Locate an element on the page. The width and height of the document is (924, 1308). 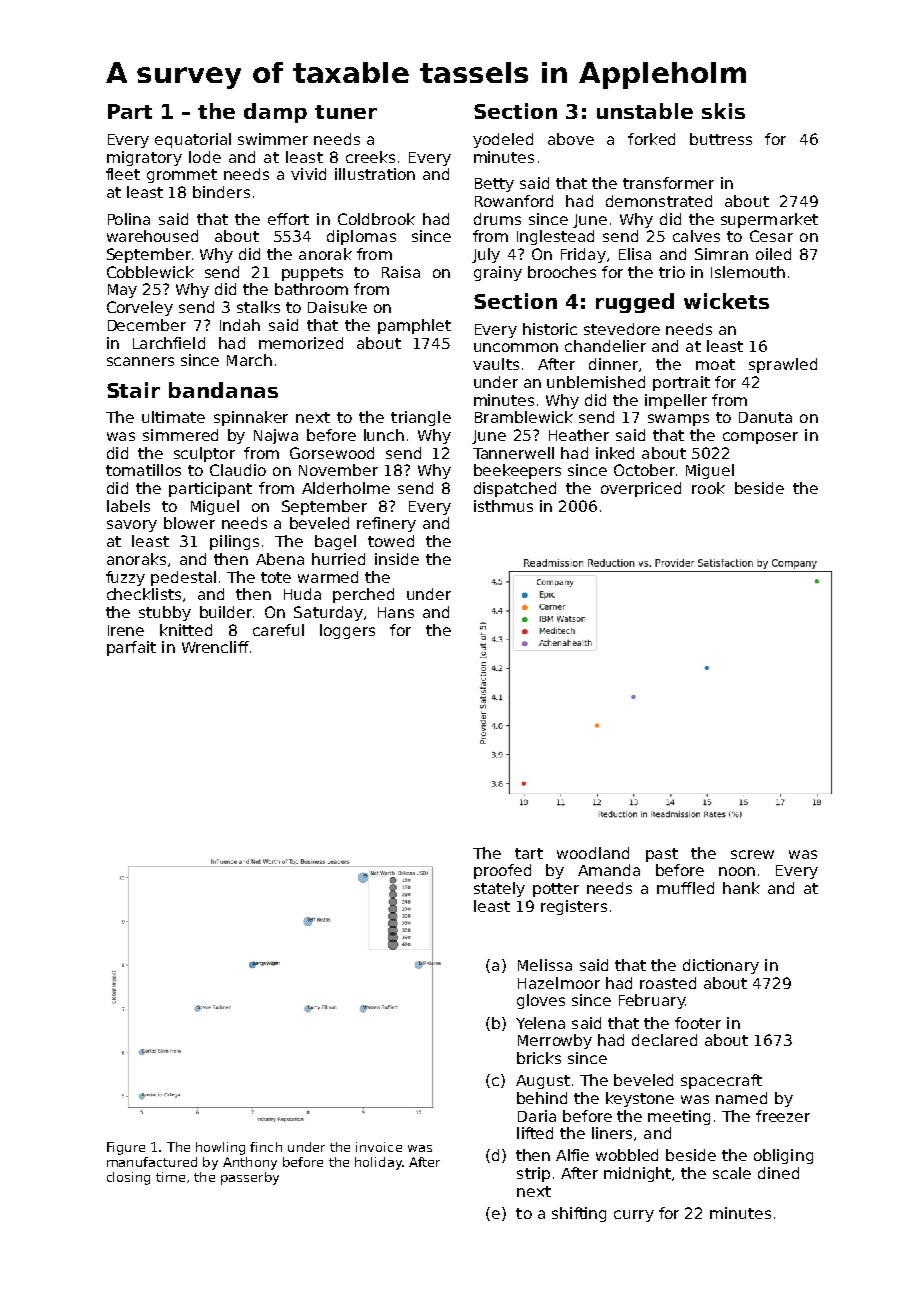
closing is located at coordinates (128, 1178).
